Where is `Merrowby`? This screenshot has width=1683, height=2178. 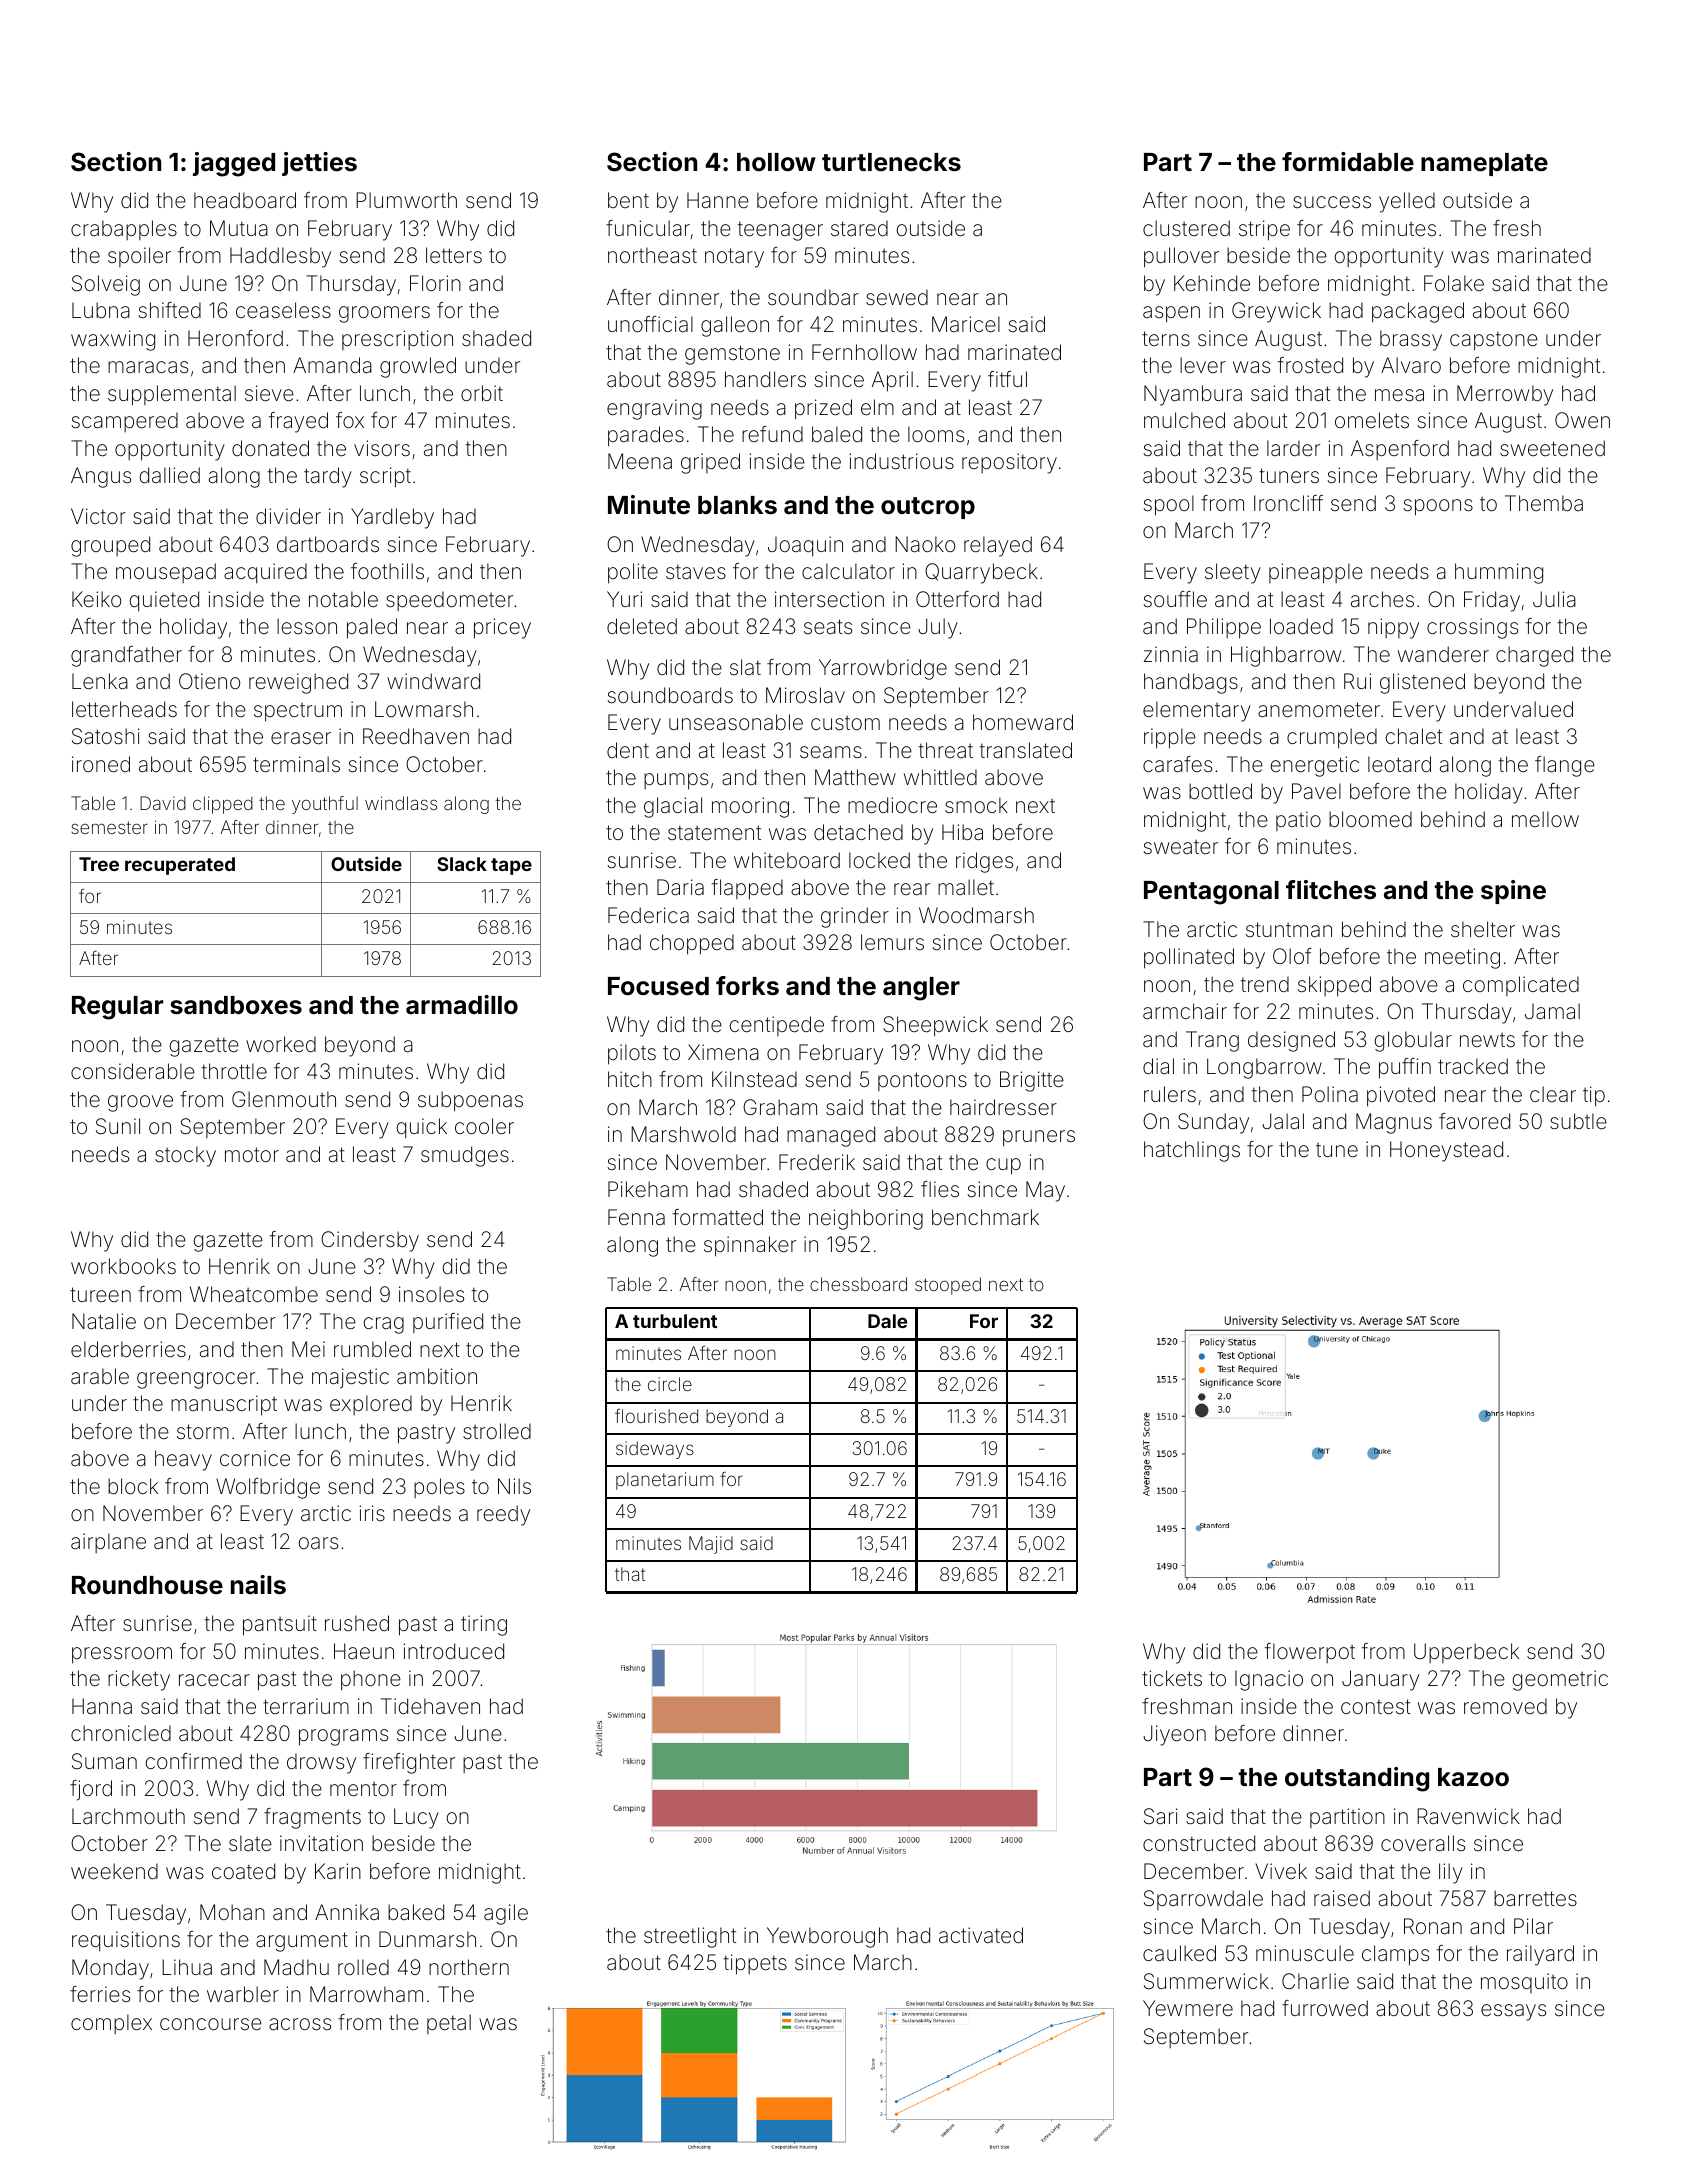 Merrowby is located at coordinates (1505, 395).
